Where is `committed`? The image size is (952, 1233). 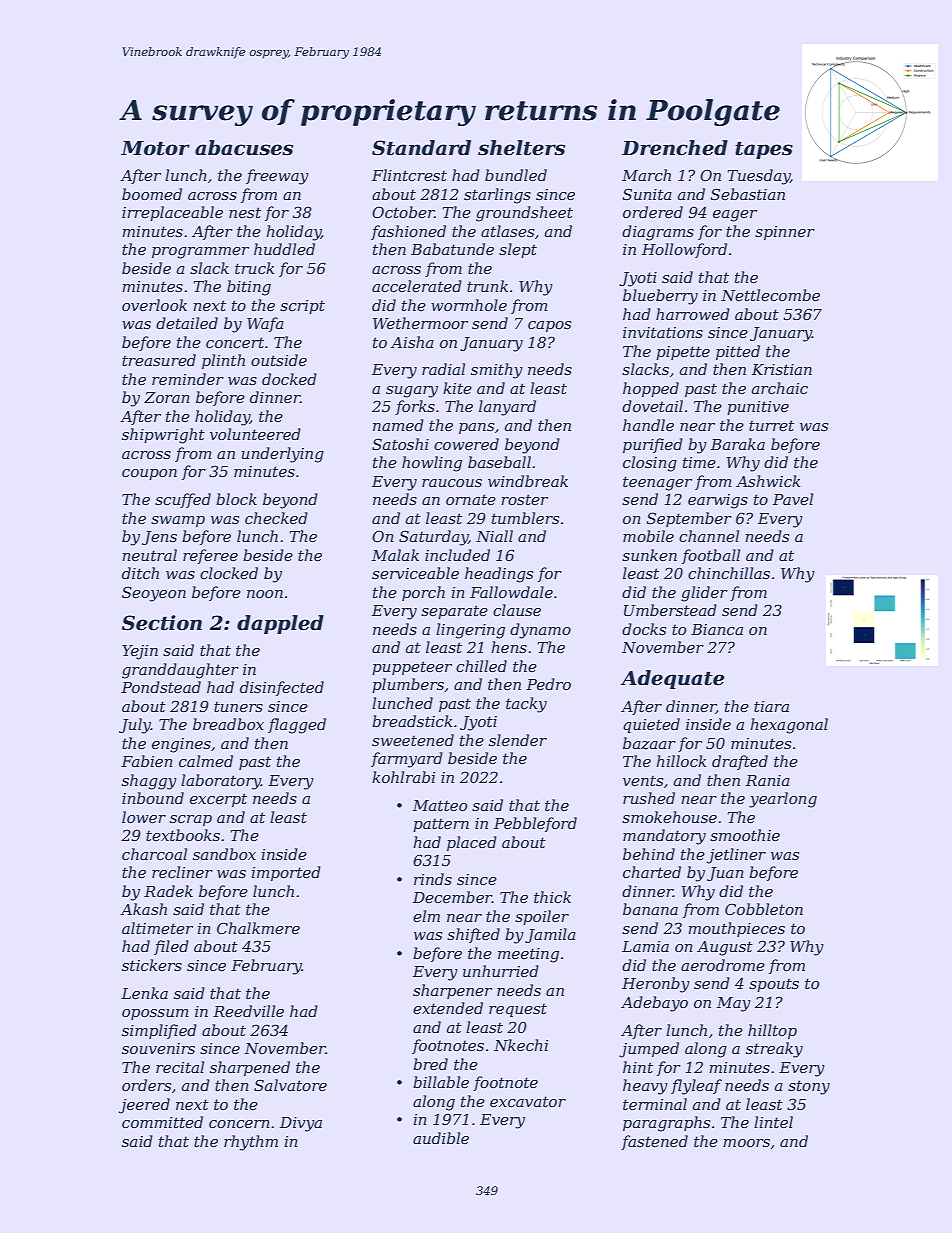 committed is located at coordinates (162, 1122).
